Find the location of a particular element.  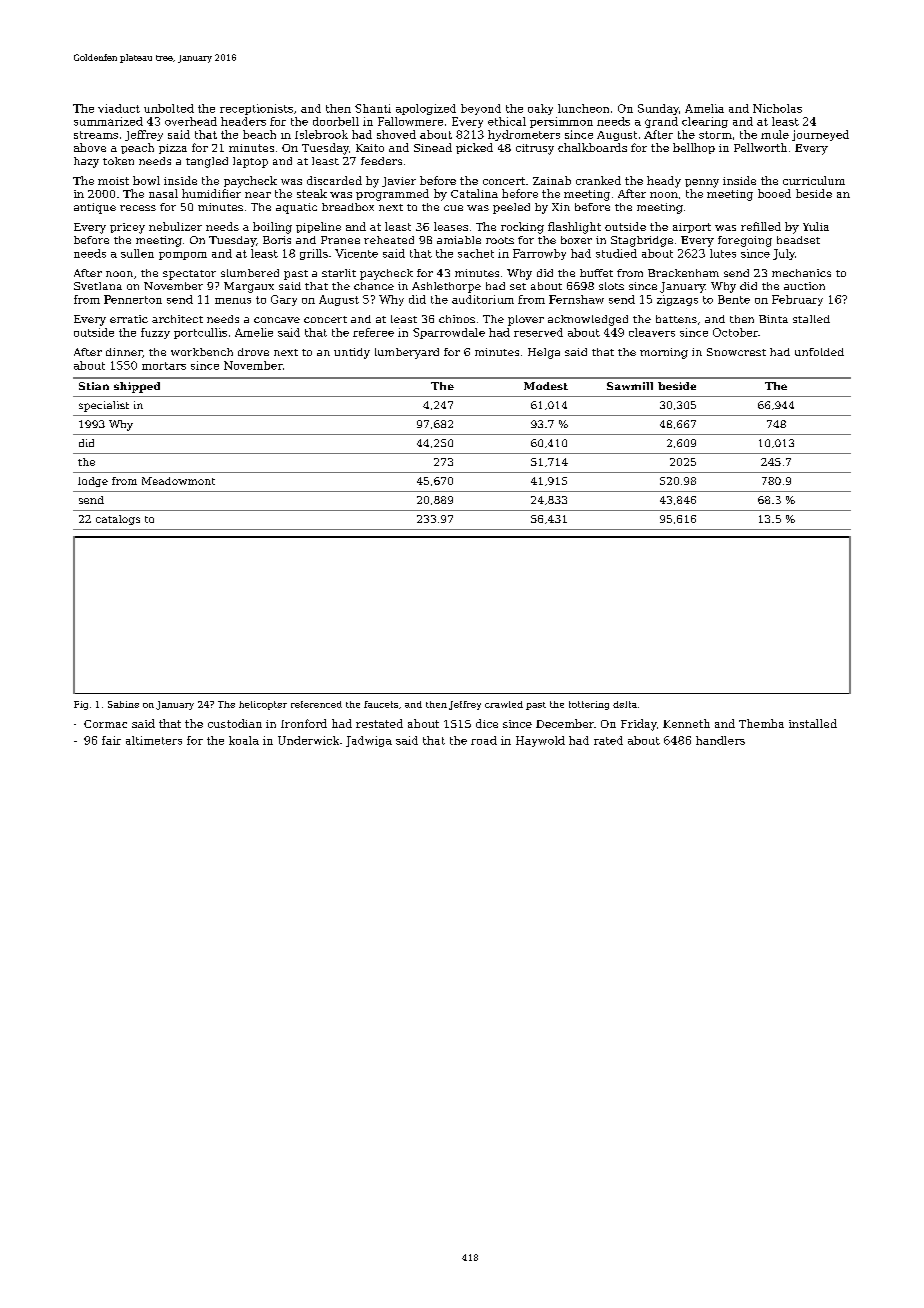

luncheon is located at coordinates (583, 108).
